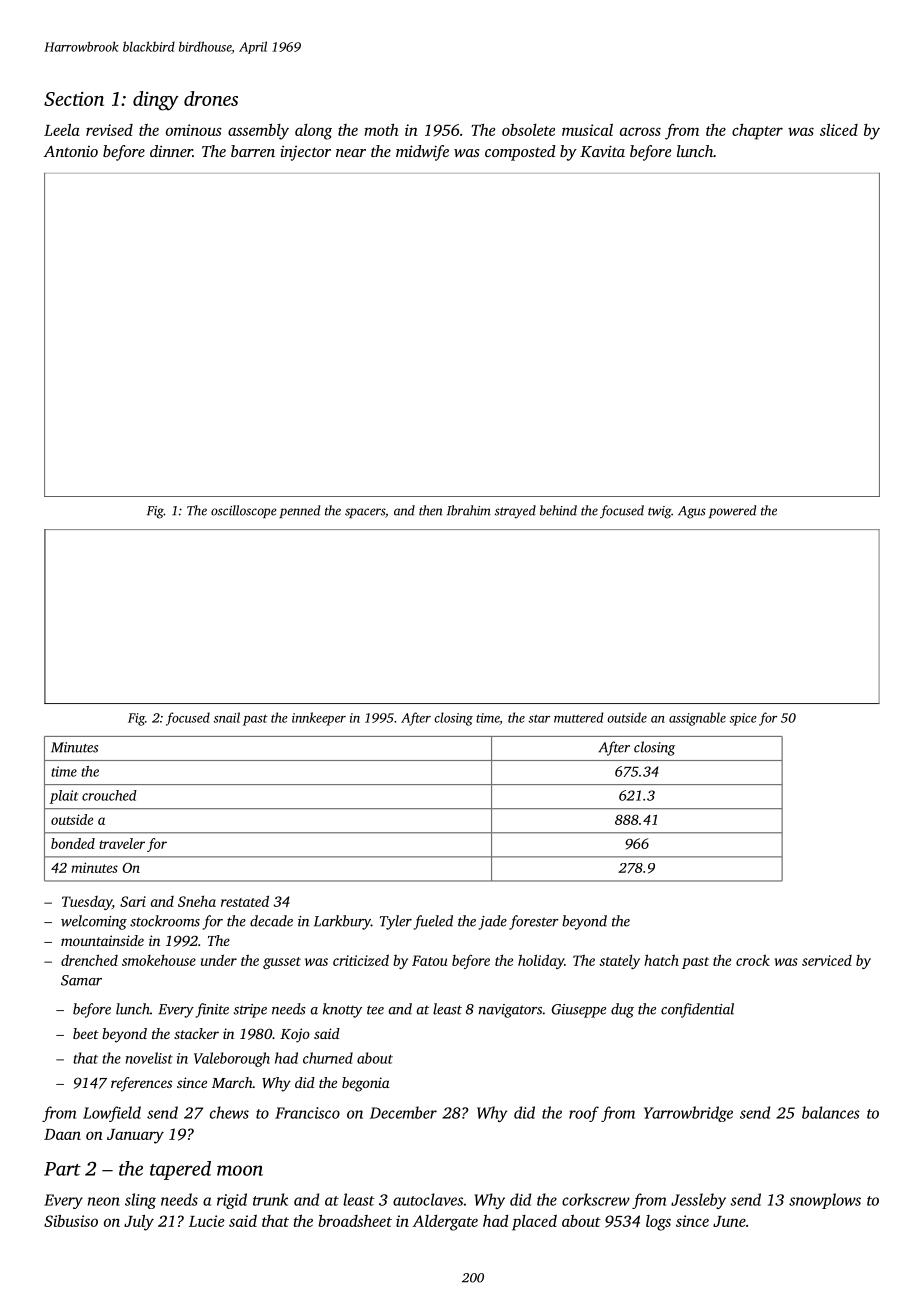 This screenshot has height=1308, width=924. I want to click on drones, so click(211, 98).
